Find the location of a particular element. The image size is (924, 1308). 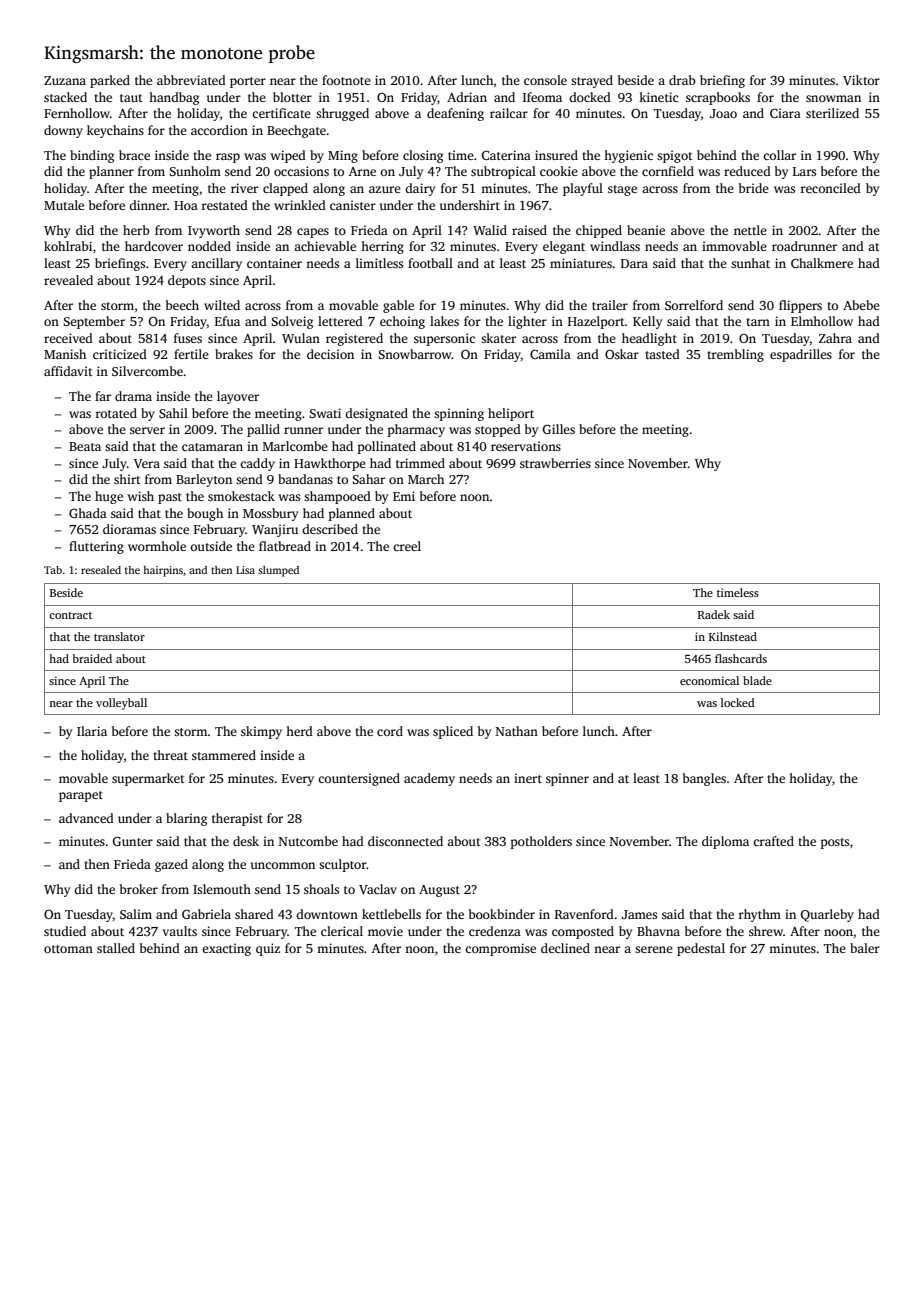

Viktor is located at coordinates (861, 80).
